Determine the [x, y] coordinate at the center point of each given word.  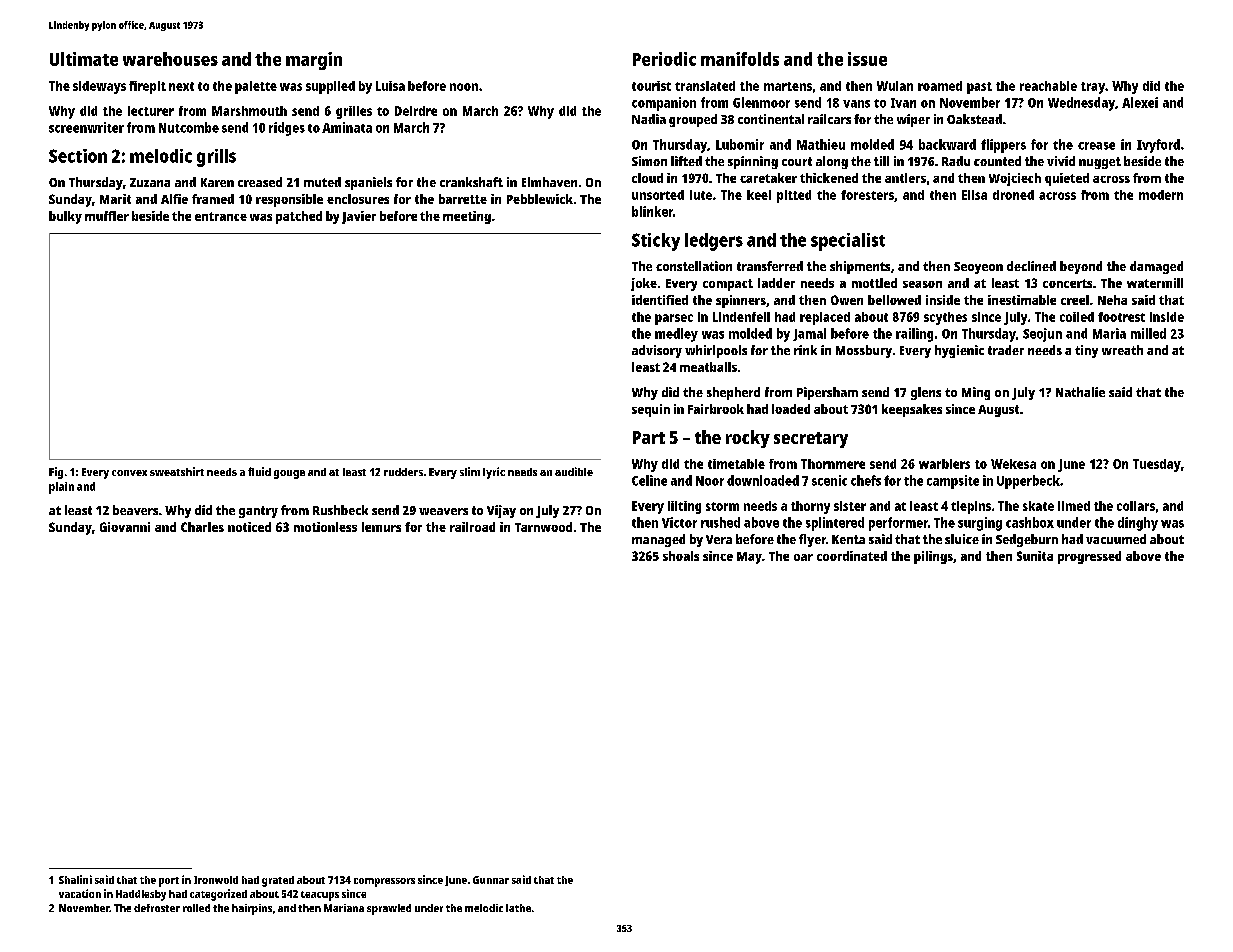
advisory [657, 351]
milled [1148, 333]
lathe [518, 908]
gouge [289, 474]
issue [867, 59]
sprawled [389, 909]
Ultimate [84, 59]
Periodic [664, 59]
